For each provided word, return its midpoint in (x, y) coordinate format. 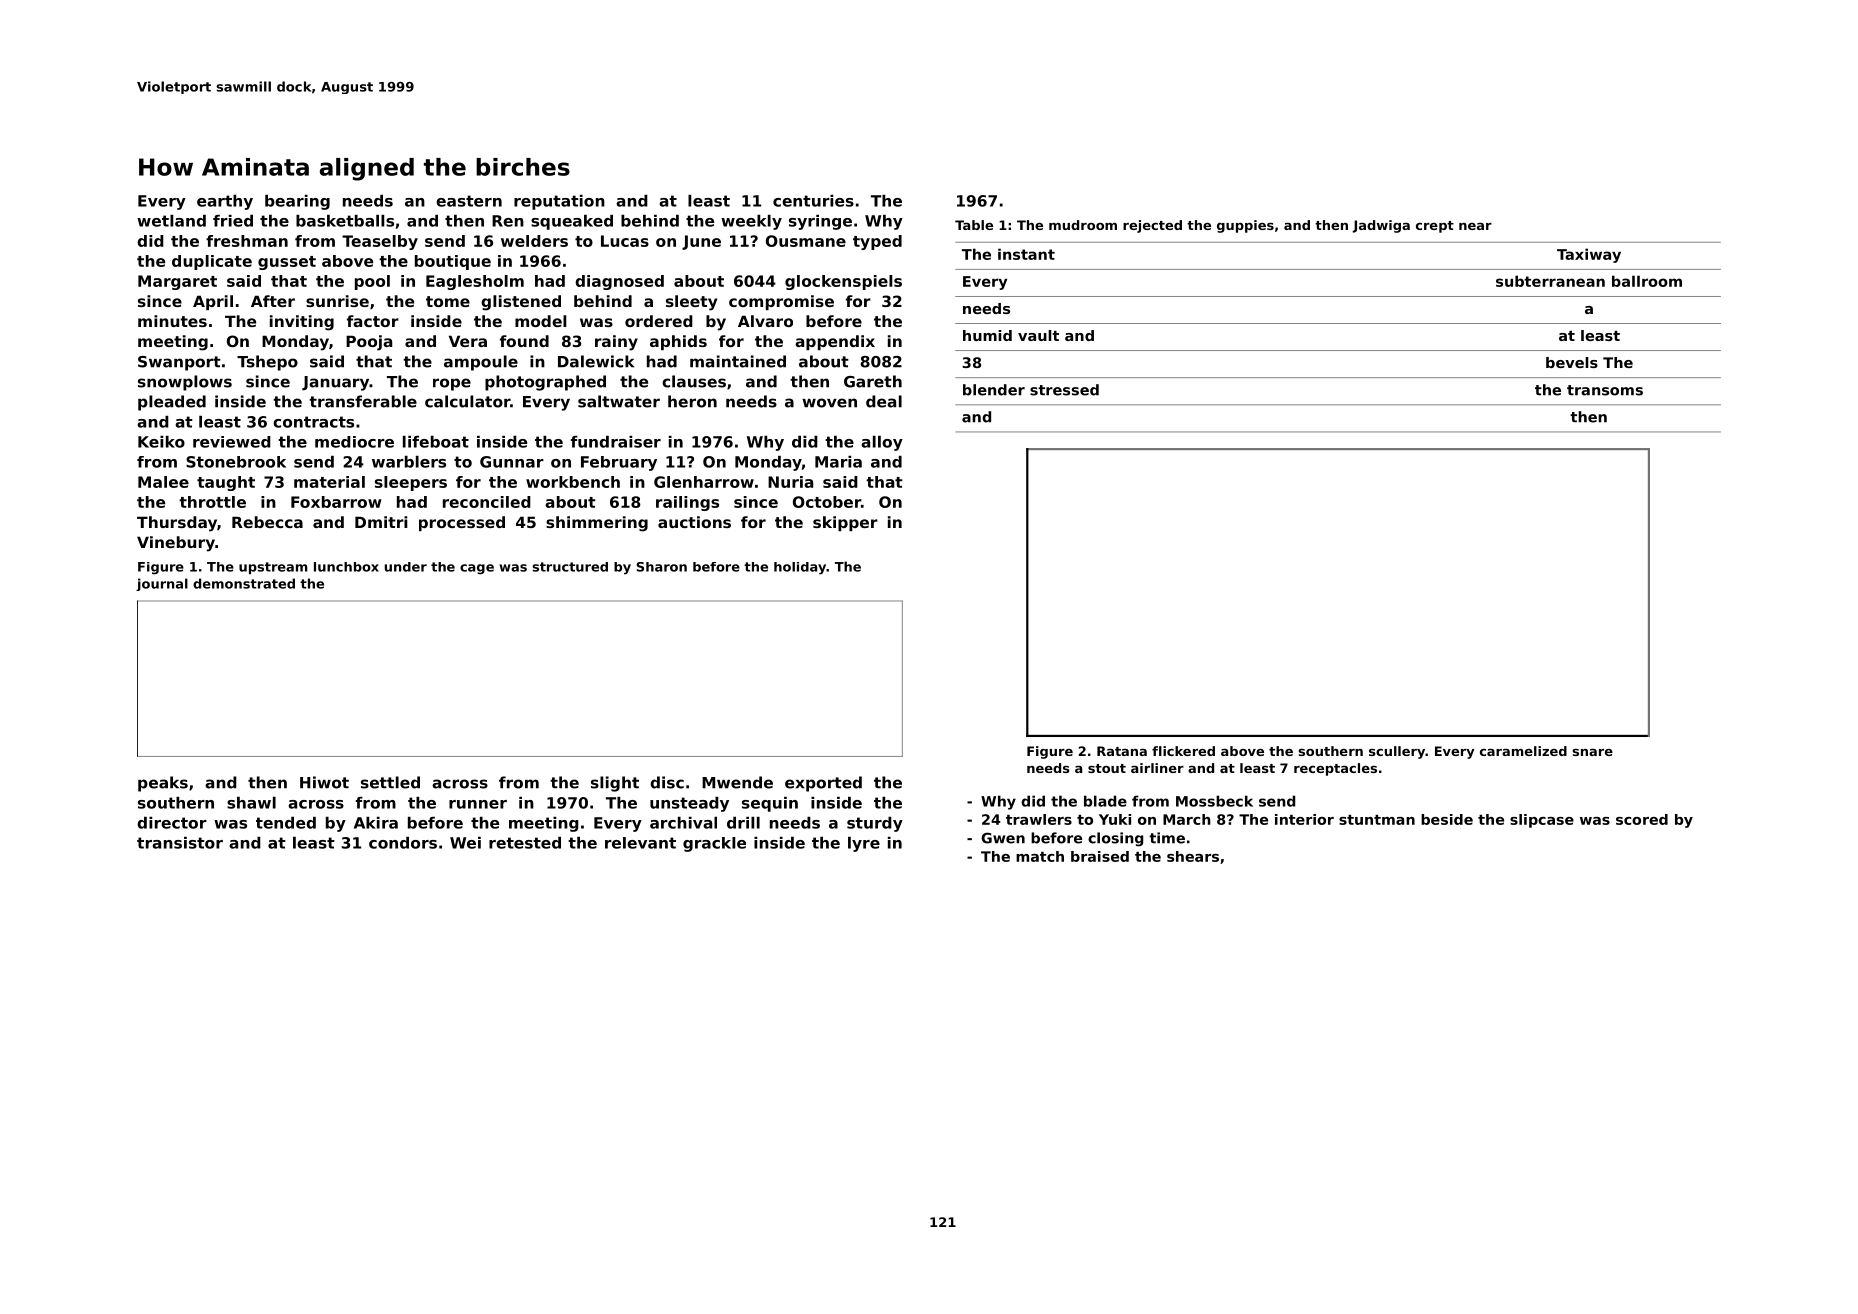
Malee (163, 482)
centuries (813, 201)
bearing (297, 202)
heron (692, 401)
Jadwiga (1381, 226)
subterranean (1550, 281)
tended (286, 823)
